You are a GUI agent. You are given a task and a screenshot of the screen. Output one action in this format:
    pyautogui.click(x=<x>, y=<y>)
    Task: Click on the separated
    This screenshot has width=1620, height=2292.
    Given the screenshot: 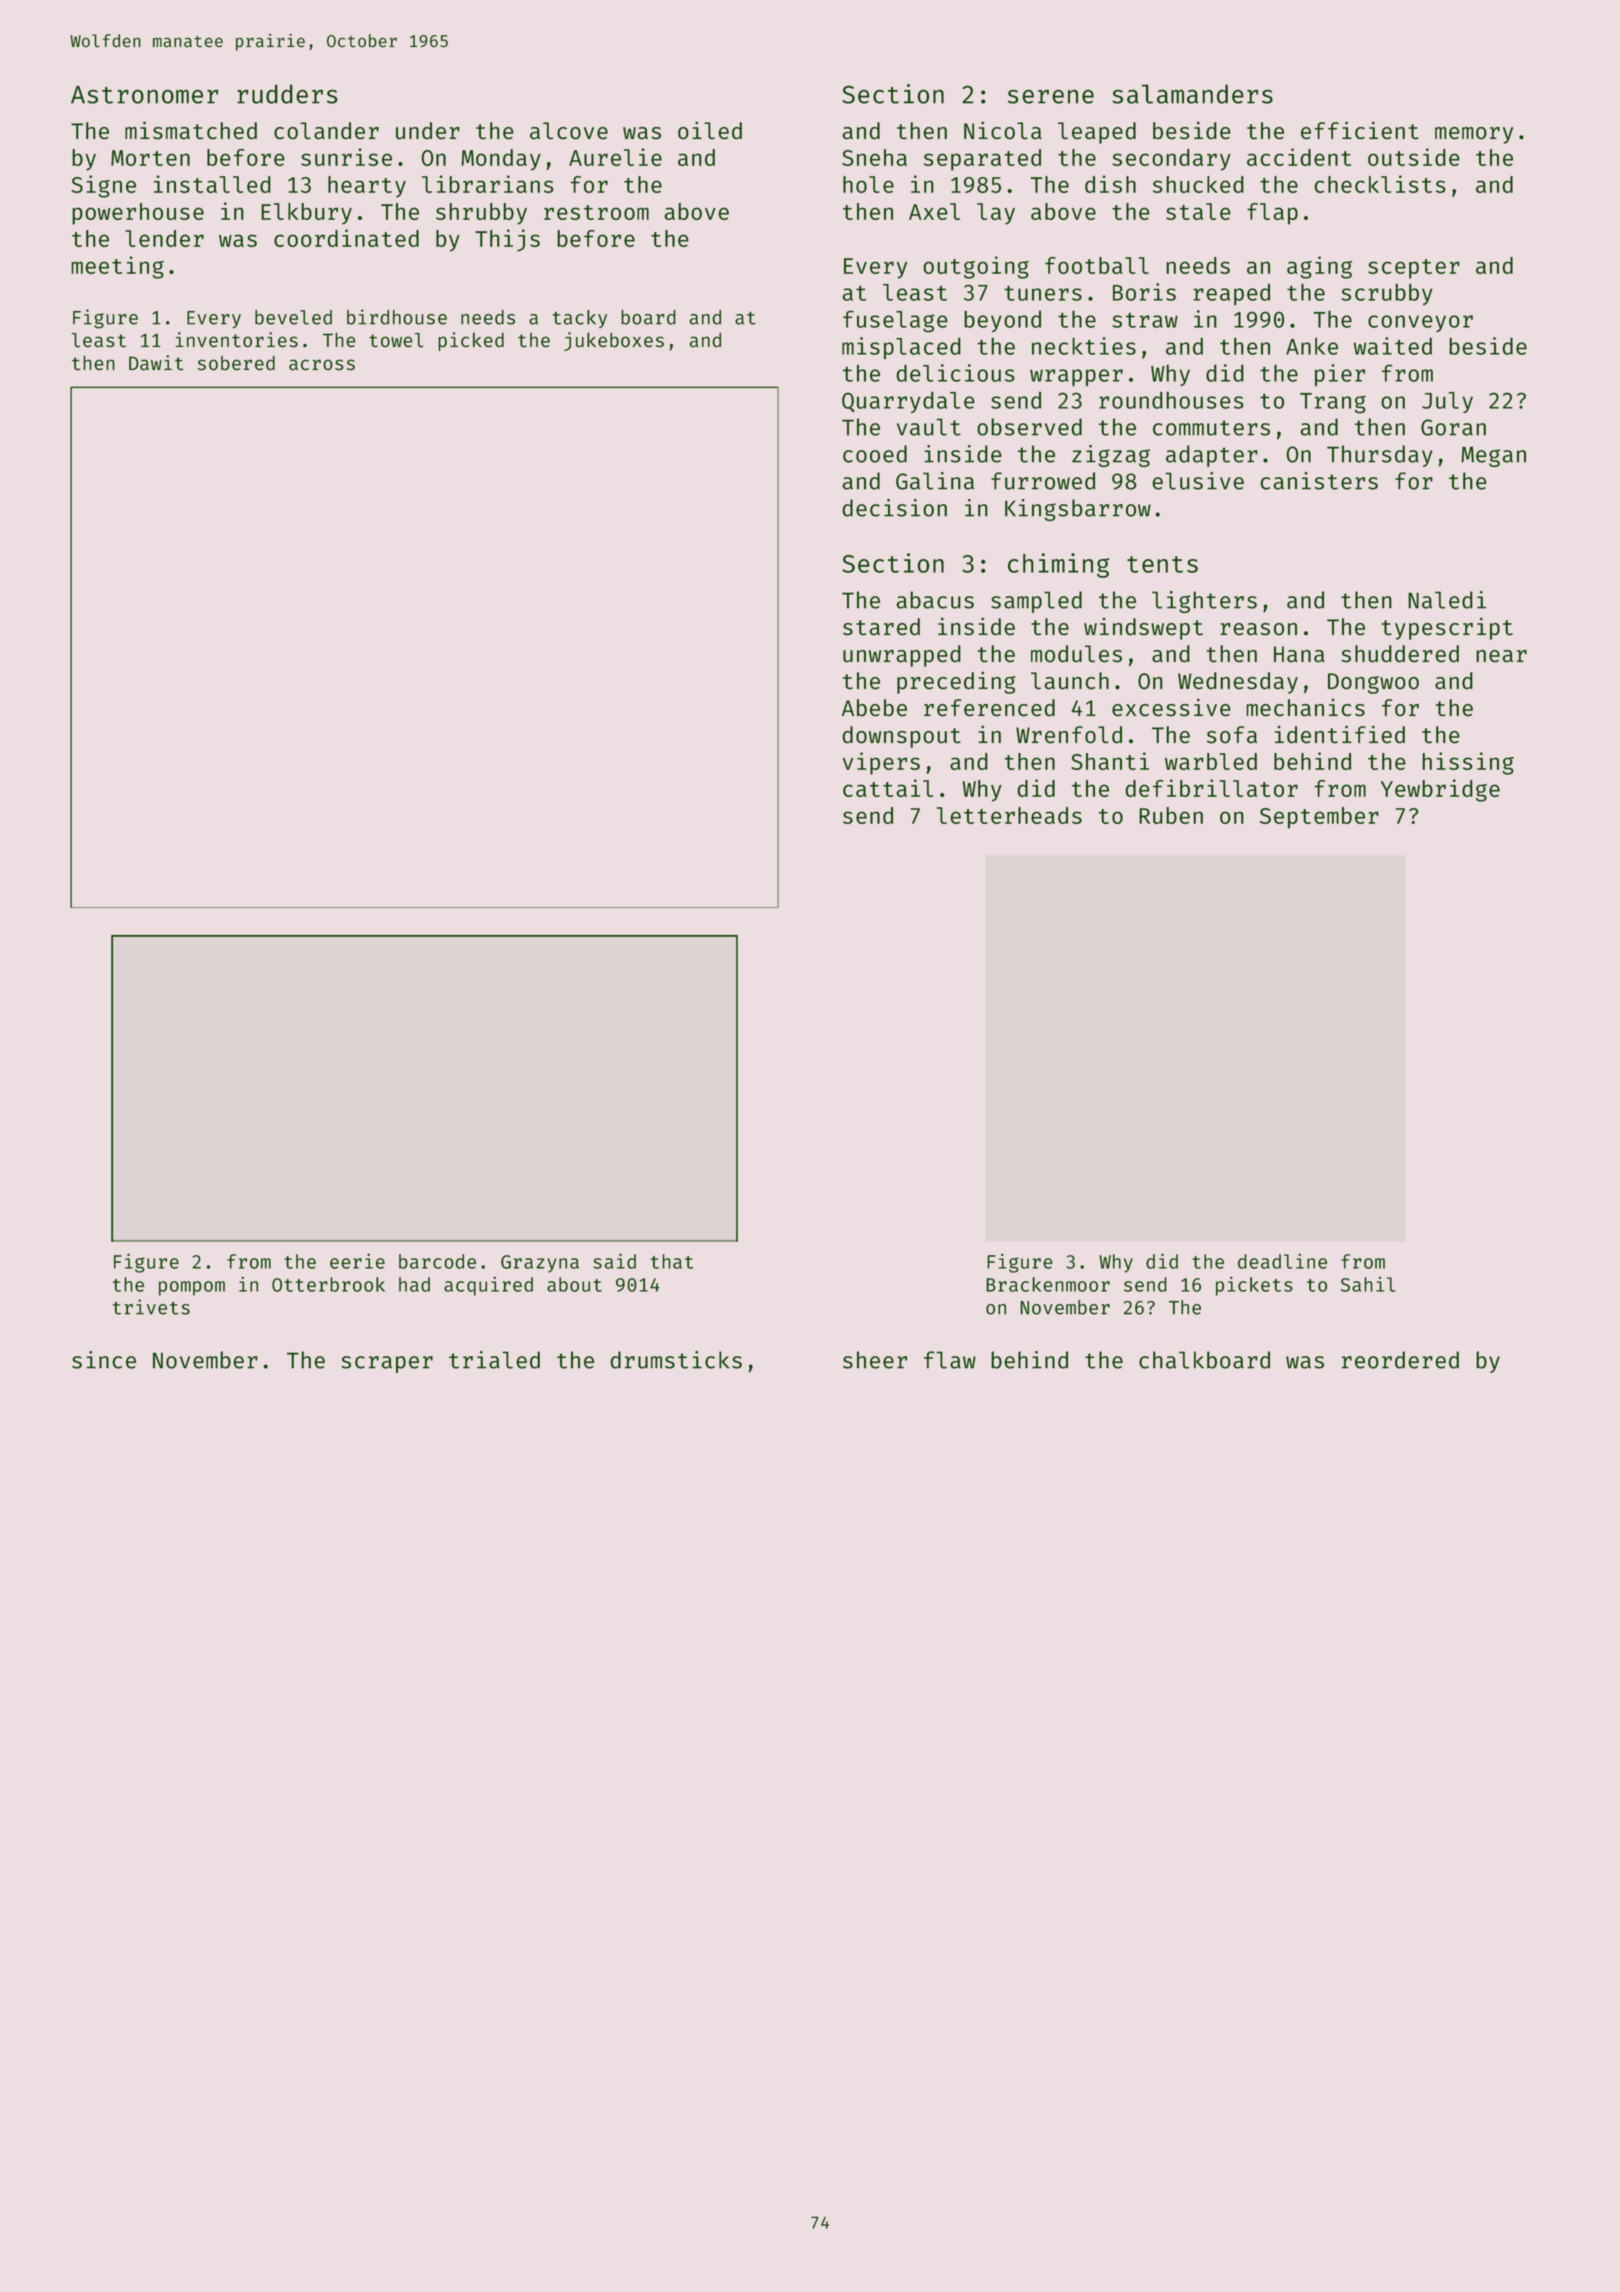 What is the action you would take?
    pyautogui.click(x=982, y=160)
